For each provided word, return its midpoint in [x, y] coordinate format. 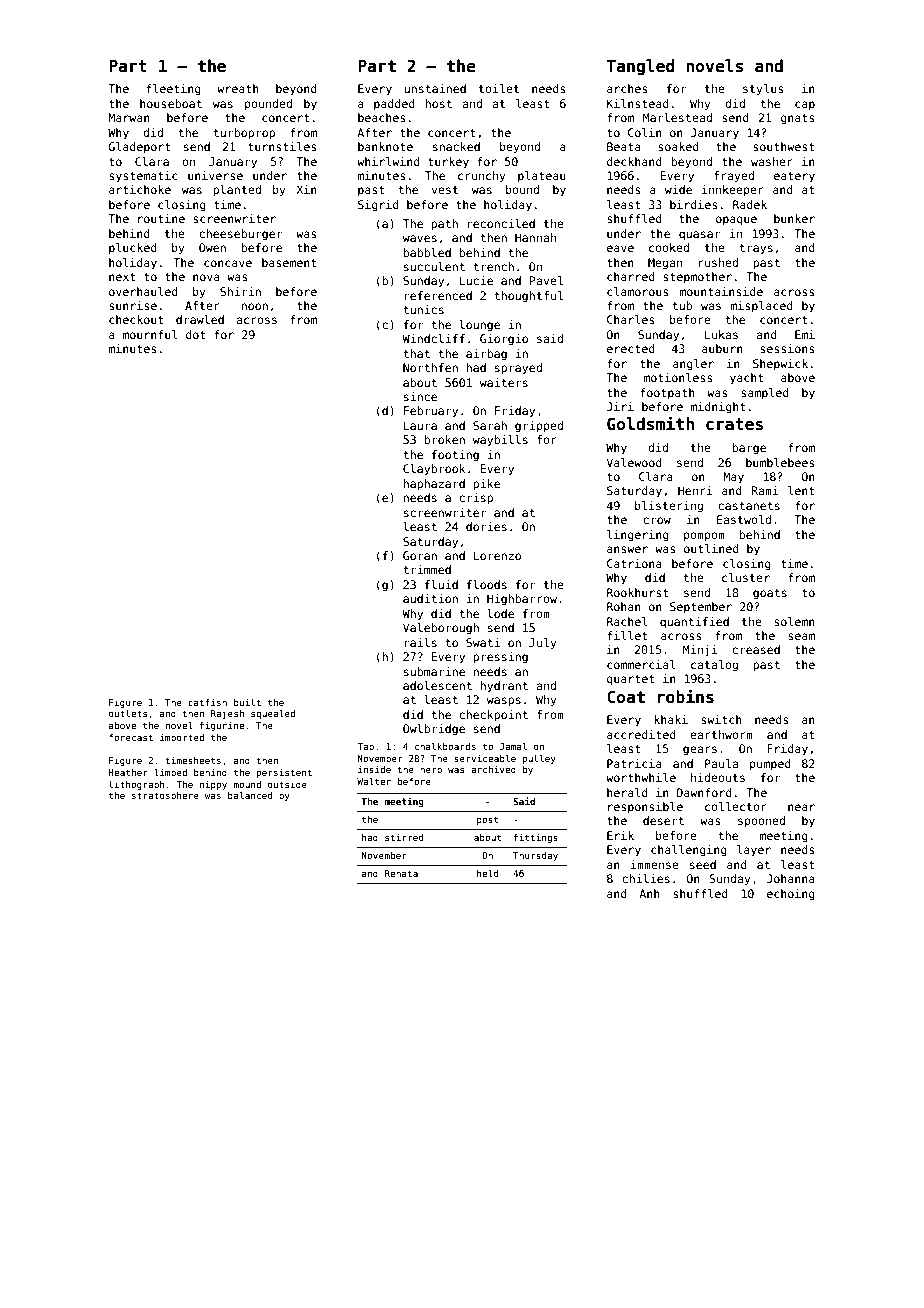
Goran [420, 555]
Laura [420, 425]
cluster [746, 577]
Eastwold [744, 519]
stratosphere [165, 796]
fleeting [173, 90]
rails [420, 642]
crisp [476, 499]
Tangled [640, 67]
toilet [499, 88]
